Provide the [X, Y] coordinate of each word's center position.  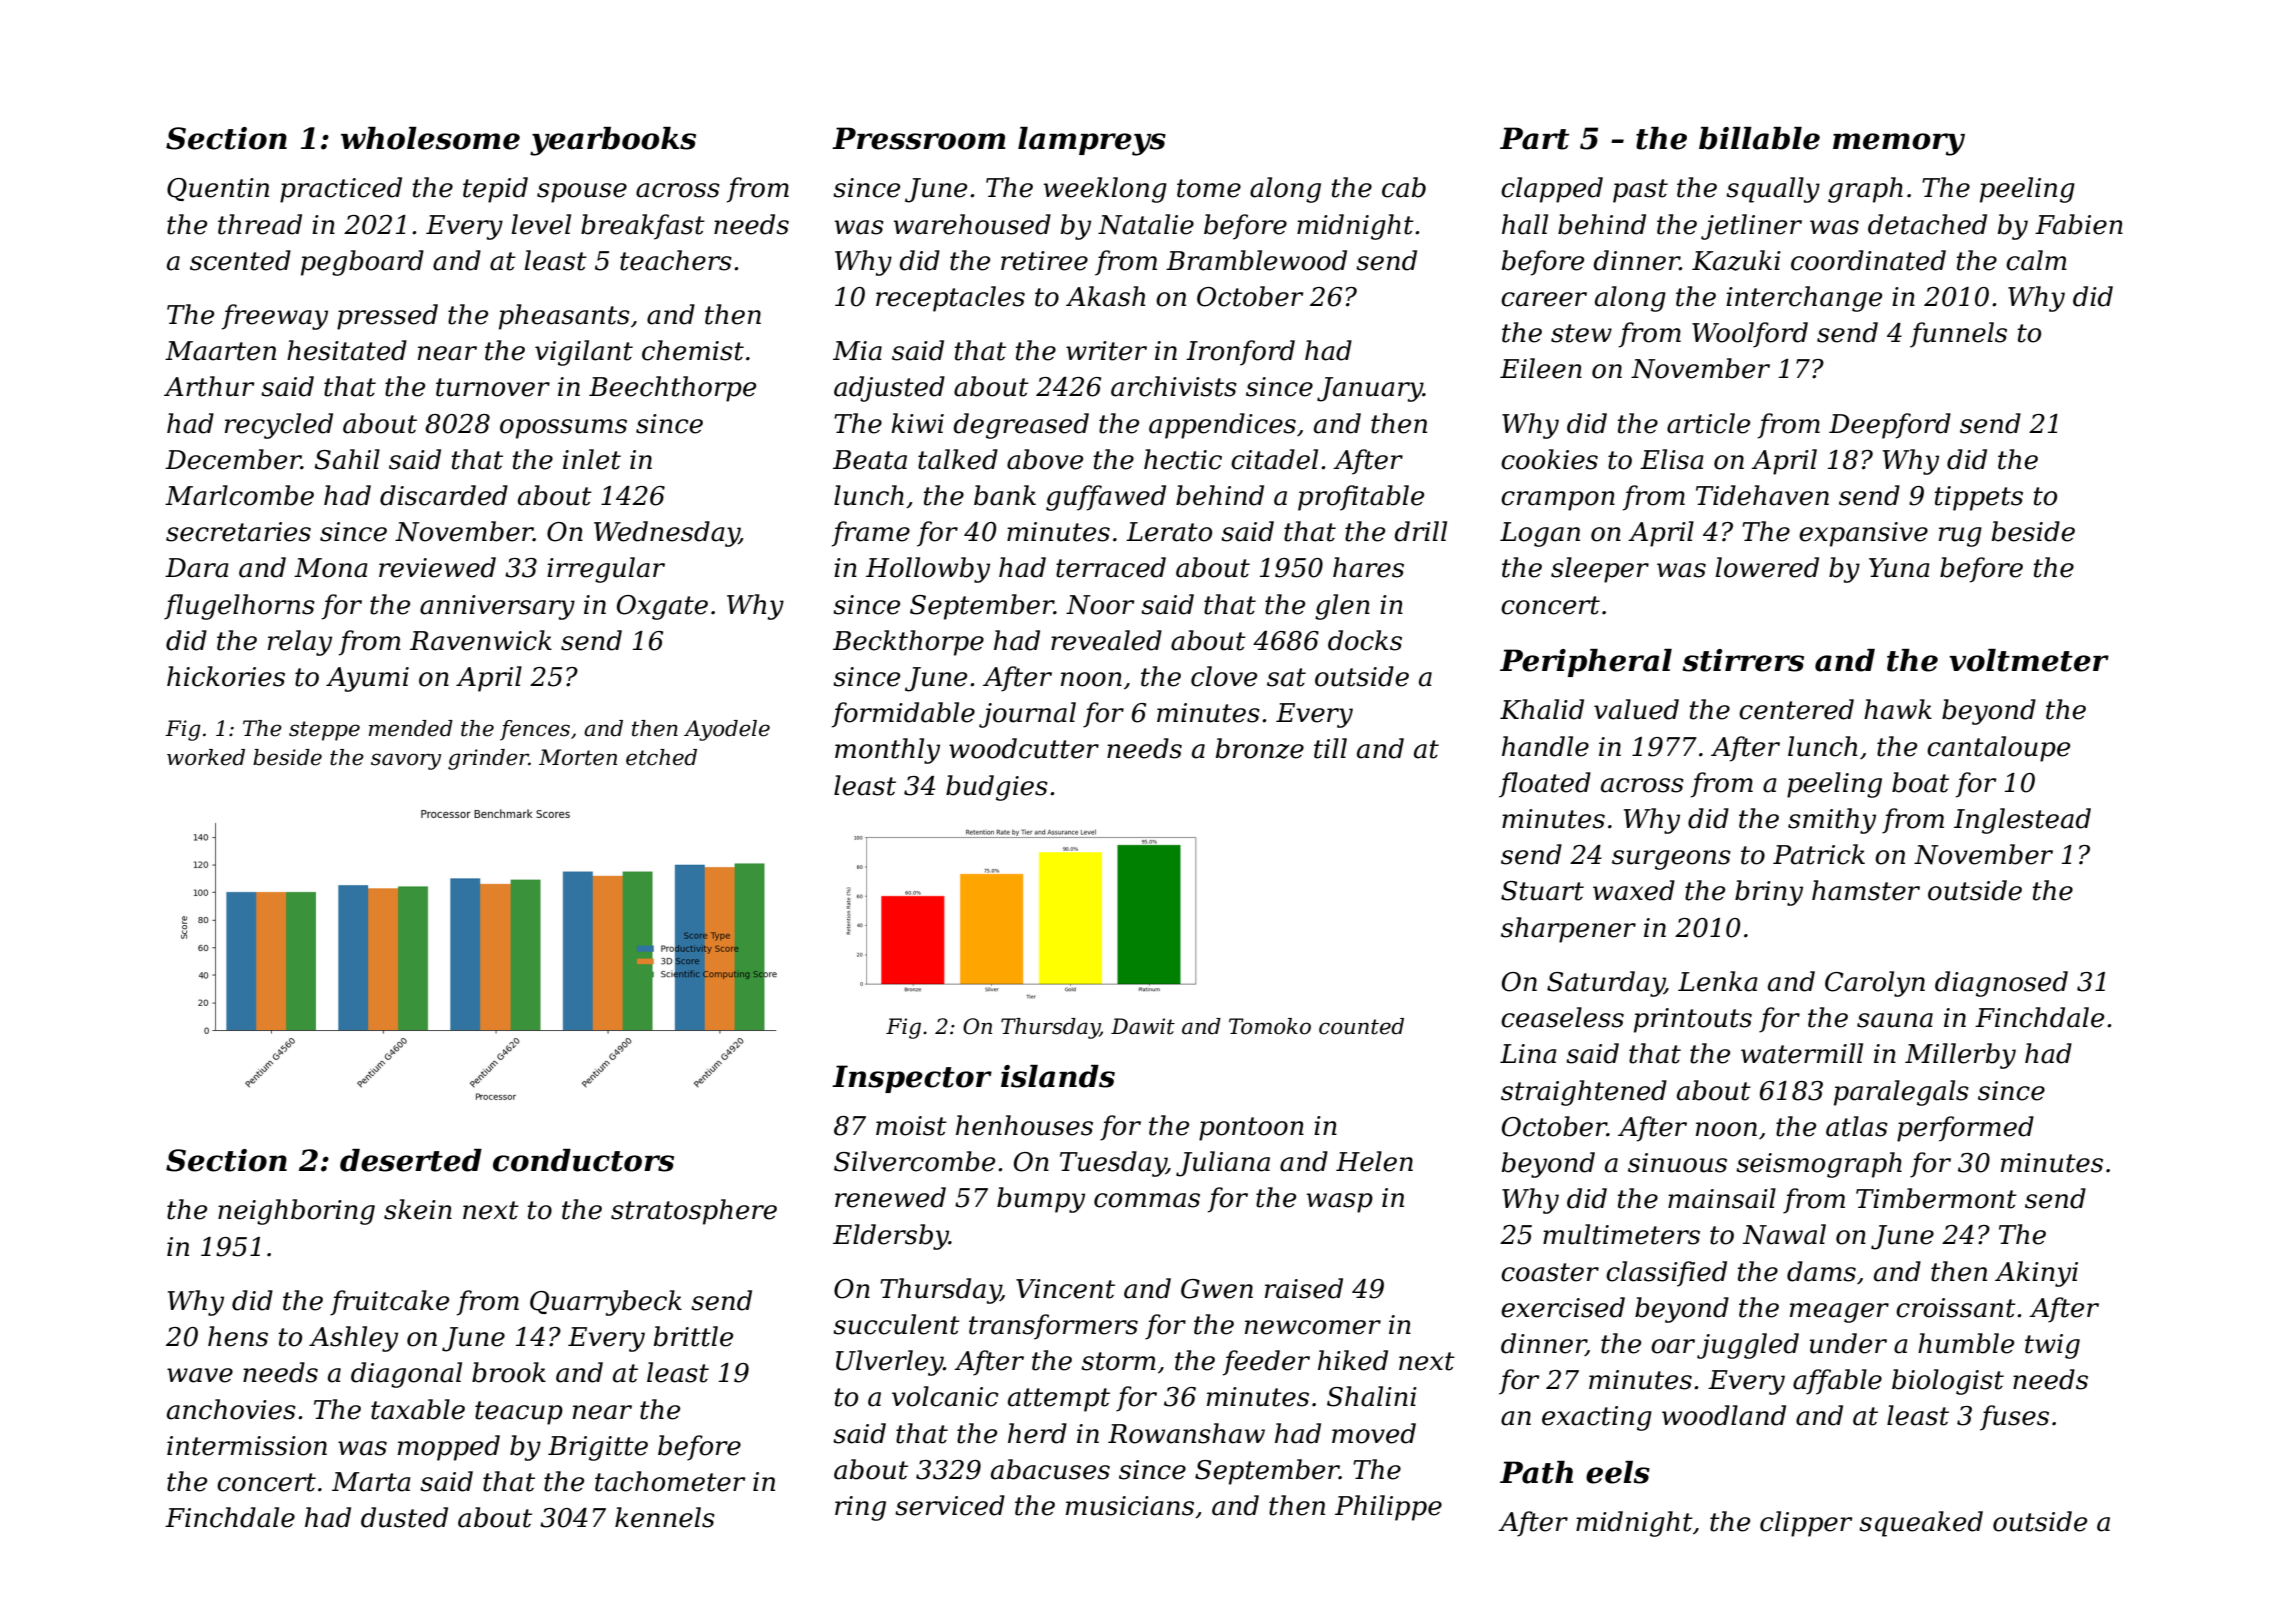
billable [1759, 138]
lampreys [1092, 141]
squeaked [1921, 1524]
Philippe [1388, 1508]
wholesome [430, 138]
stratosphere [694, 1212]
